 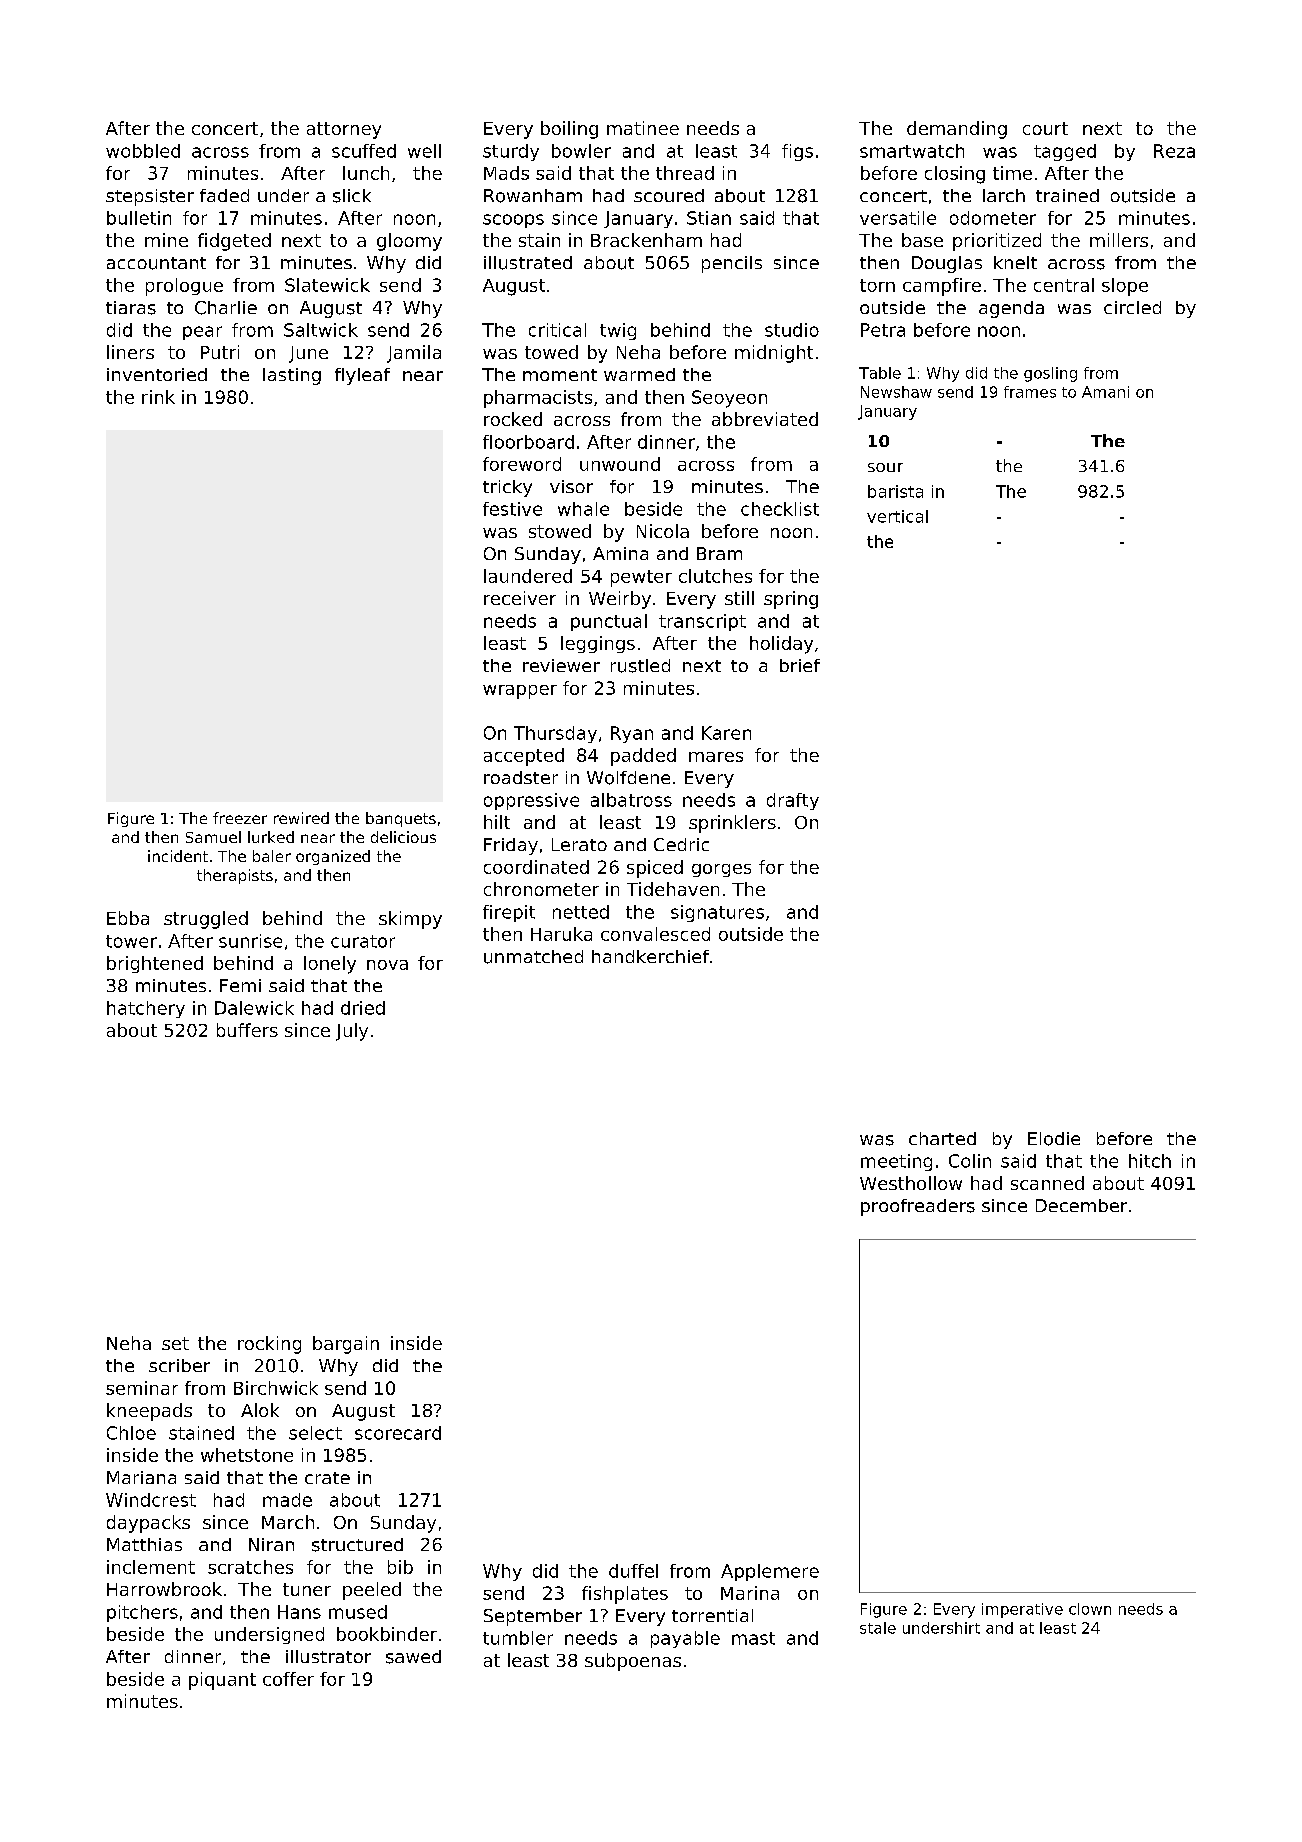 I want to click on Chloe, so click(x=131, y=1433).
